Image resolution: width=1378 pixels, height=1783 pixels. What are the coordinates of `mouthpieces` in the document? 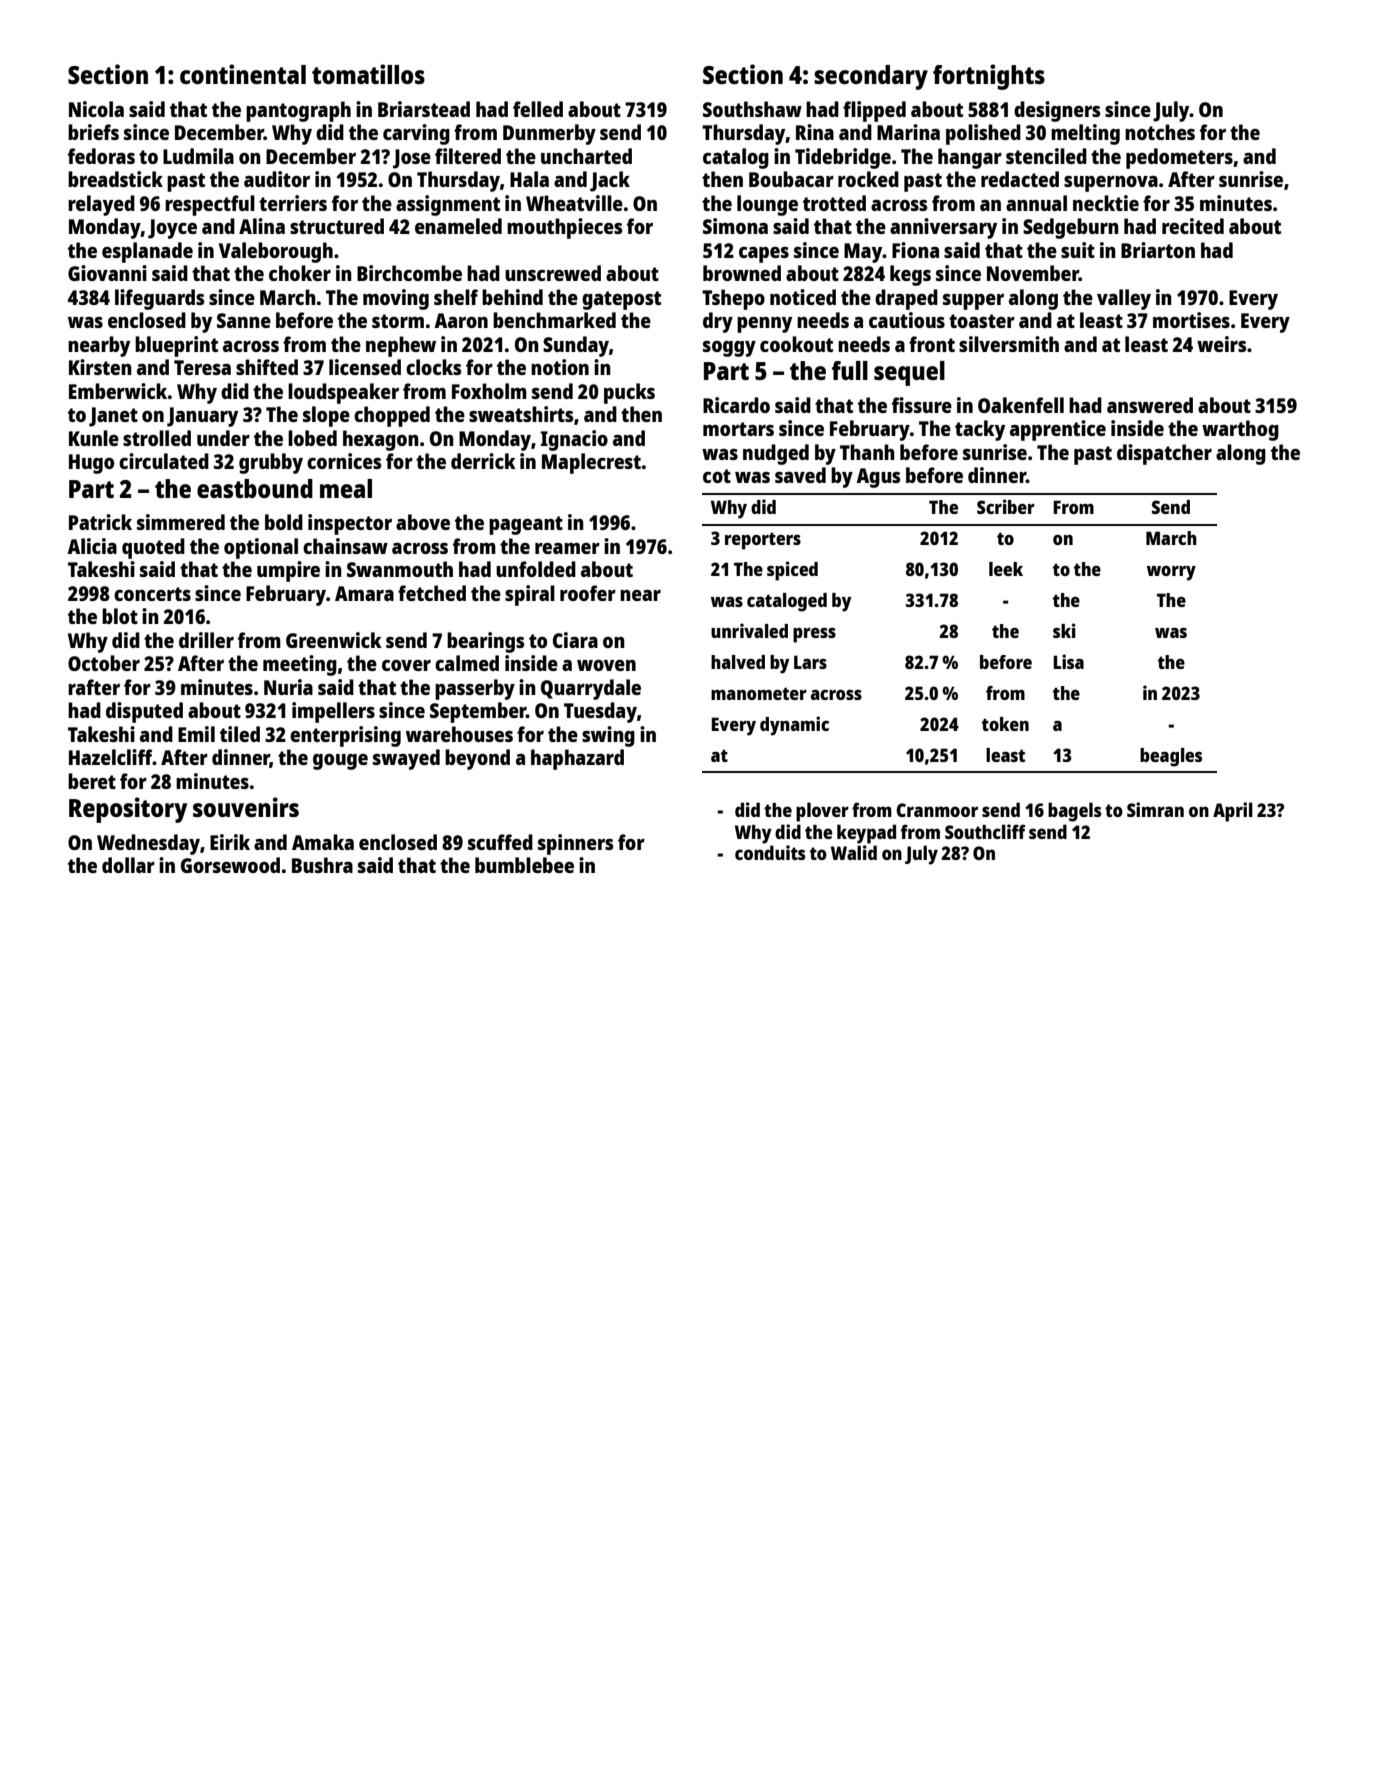 It's located at (565, 228).
